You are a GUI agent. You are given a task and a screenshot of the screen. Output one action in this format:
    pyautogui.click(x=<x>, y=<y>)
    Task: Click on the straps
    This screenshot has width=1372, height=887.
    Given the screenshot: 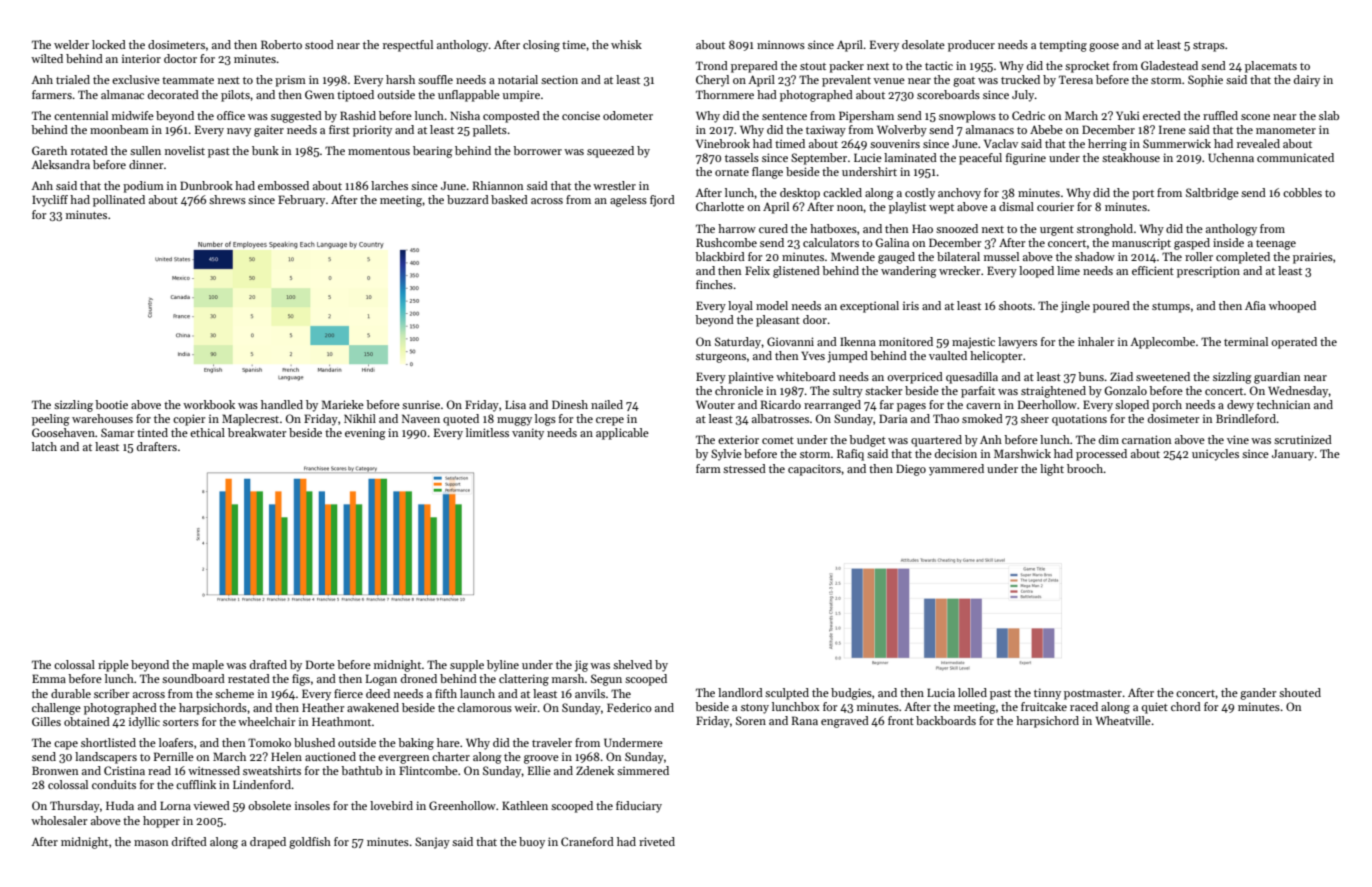 What is the action you would take?
    pyautogui.click(x=1209, y=47)
